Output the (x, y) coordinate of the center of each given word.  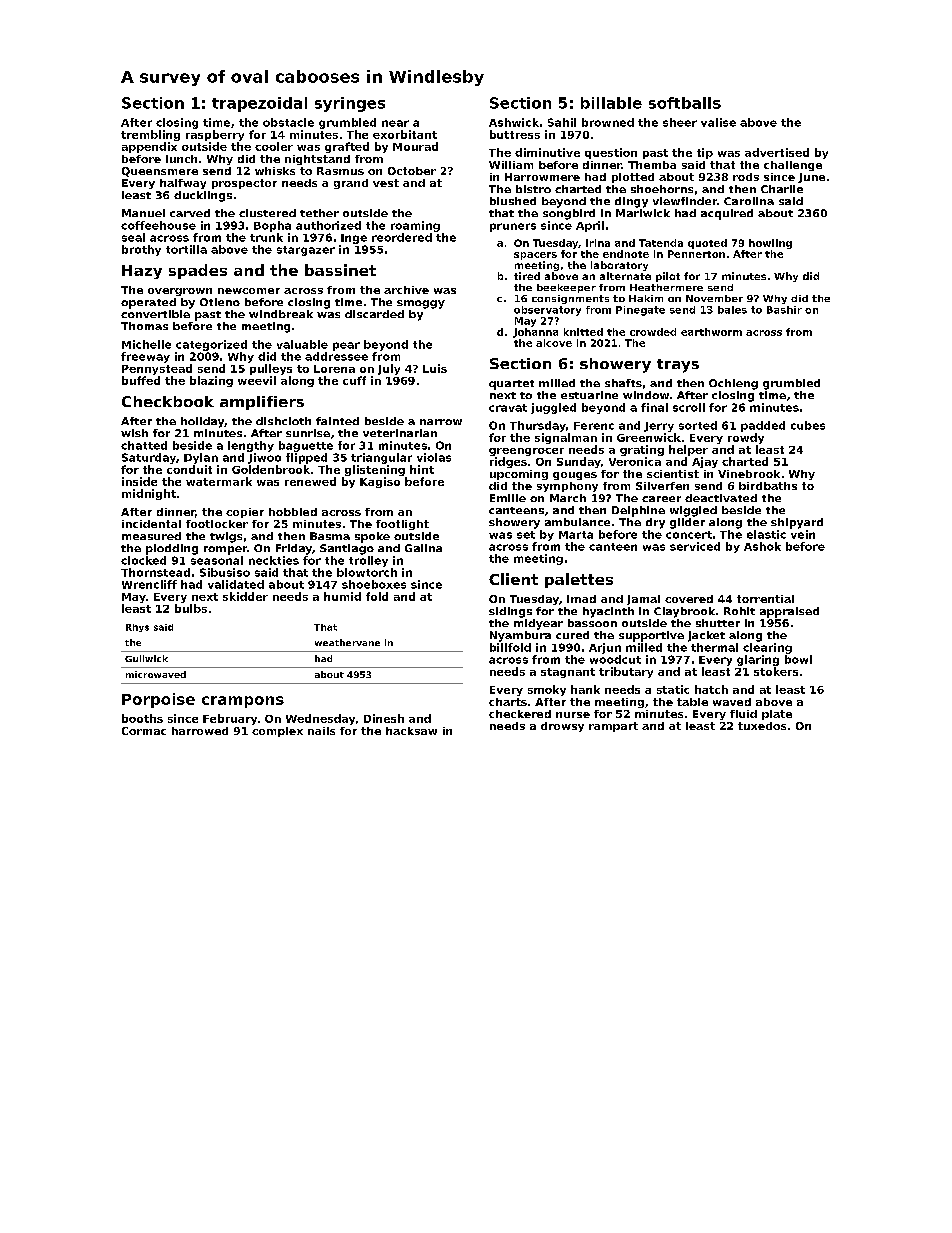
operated (148, 303)
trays (678, 366)
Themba (652, 165)
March (568, 498)
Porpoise (158, 700)
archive (406, 290)
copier (245, 513)
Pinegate (640, 311)
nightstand (317, 160)
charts (508, 702)
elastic (766, 534)
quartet (511, 385)
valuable (302, 344)
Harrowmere (542, 177)
